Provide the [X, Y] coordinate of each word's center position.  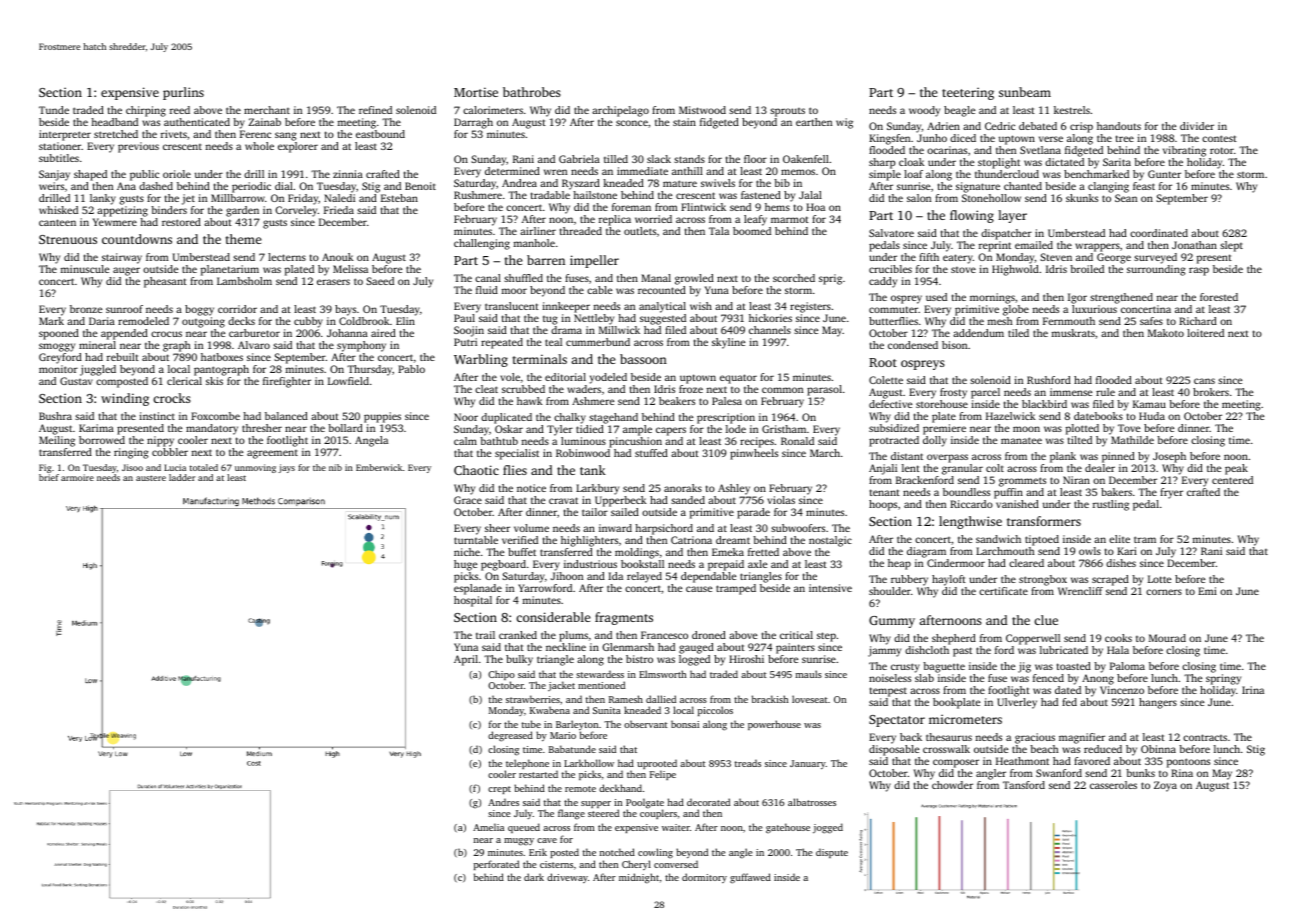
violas [781, 500]
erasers [333, 282]
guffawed [750, 878]
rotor [1222, 150]
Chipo [501, 675]
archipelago [620, 111]
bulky [519, 660]
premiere [944, 429]
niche [467, 552]
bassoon [643, 359]
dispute [832, 853]
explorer [298, 147]
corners [1164, 592]
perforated [496, 865]
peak [1236, 469]
